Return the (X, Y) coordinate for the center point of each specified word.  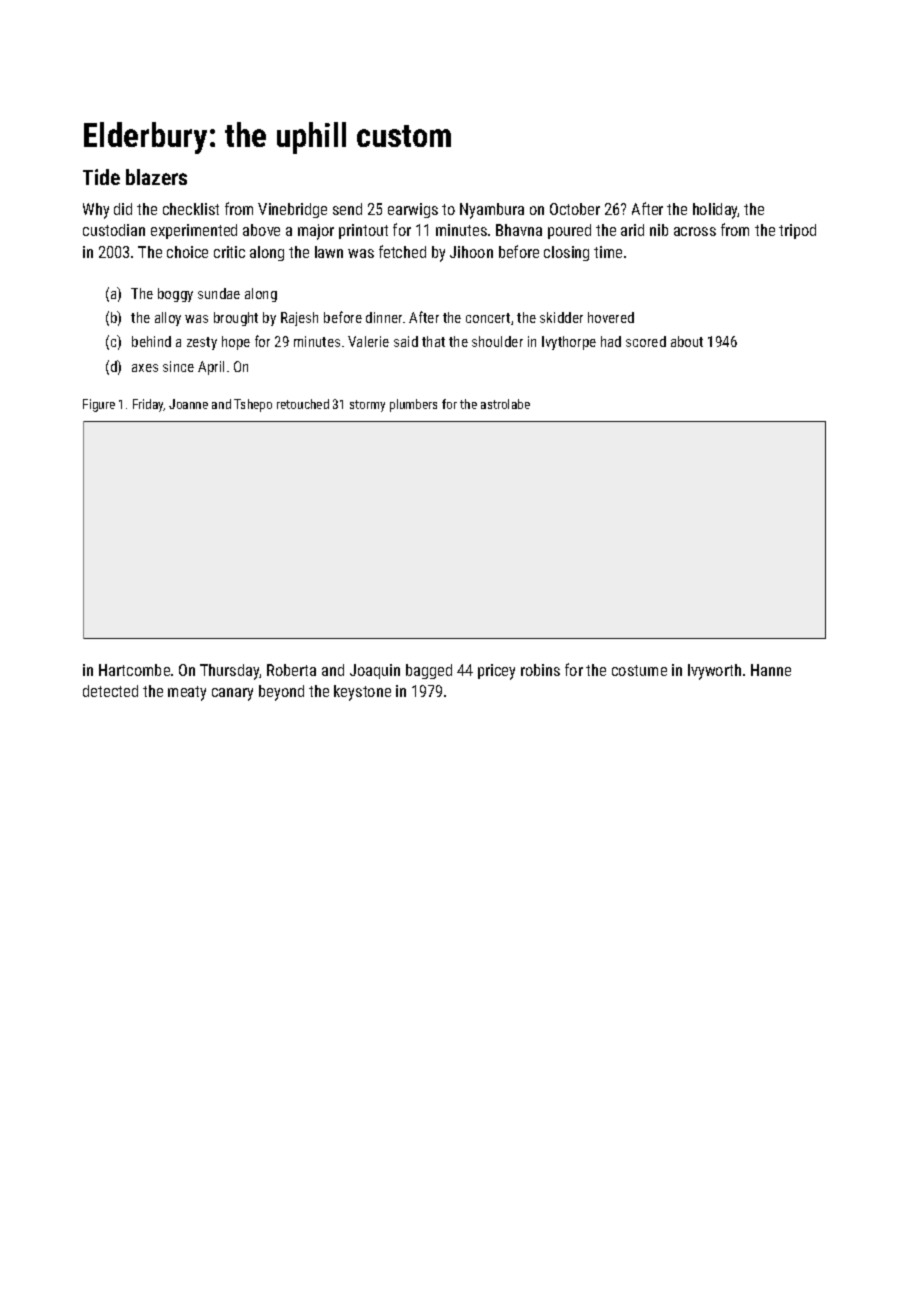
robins (540, 670)
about (687, 341)
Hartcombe (134, 670)
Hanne (771, 670)
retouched (303, 404)
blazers (156, 177)
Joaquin (375, 671)
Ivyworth (714, 672)
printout (363, 231)
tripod (797, 231)
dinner (384, 317)
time (608, 252)
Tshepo (253, 405)
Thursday (230, 672)
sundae (219, 293)
